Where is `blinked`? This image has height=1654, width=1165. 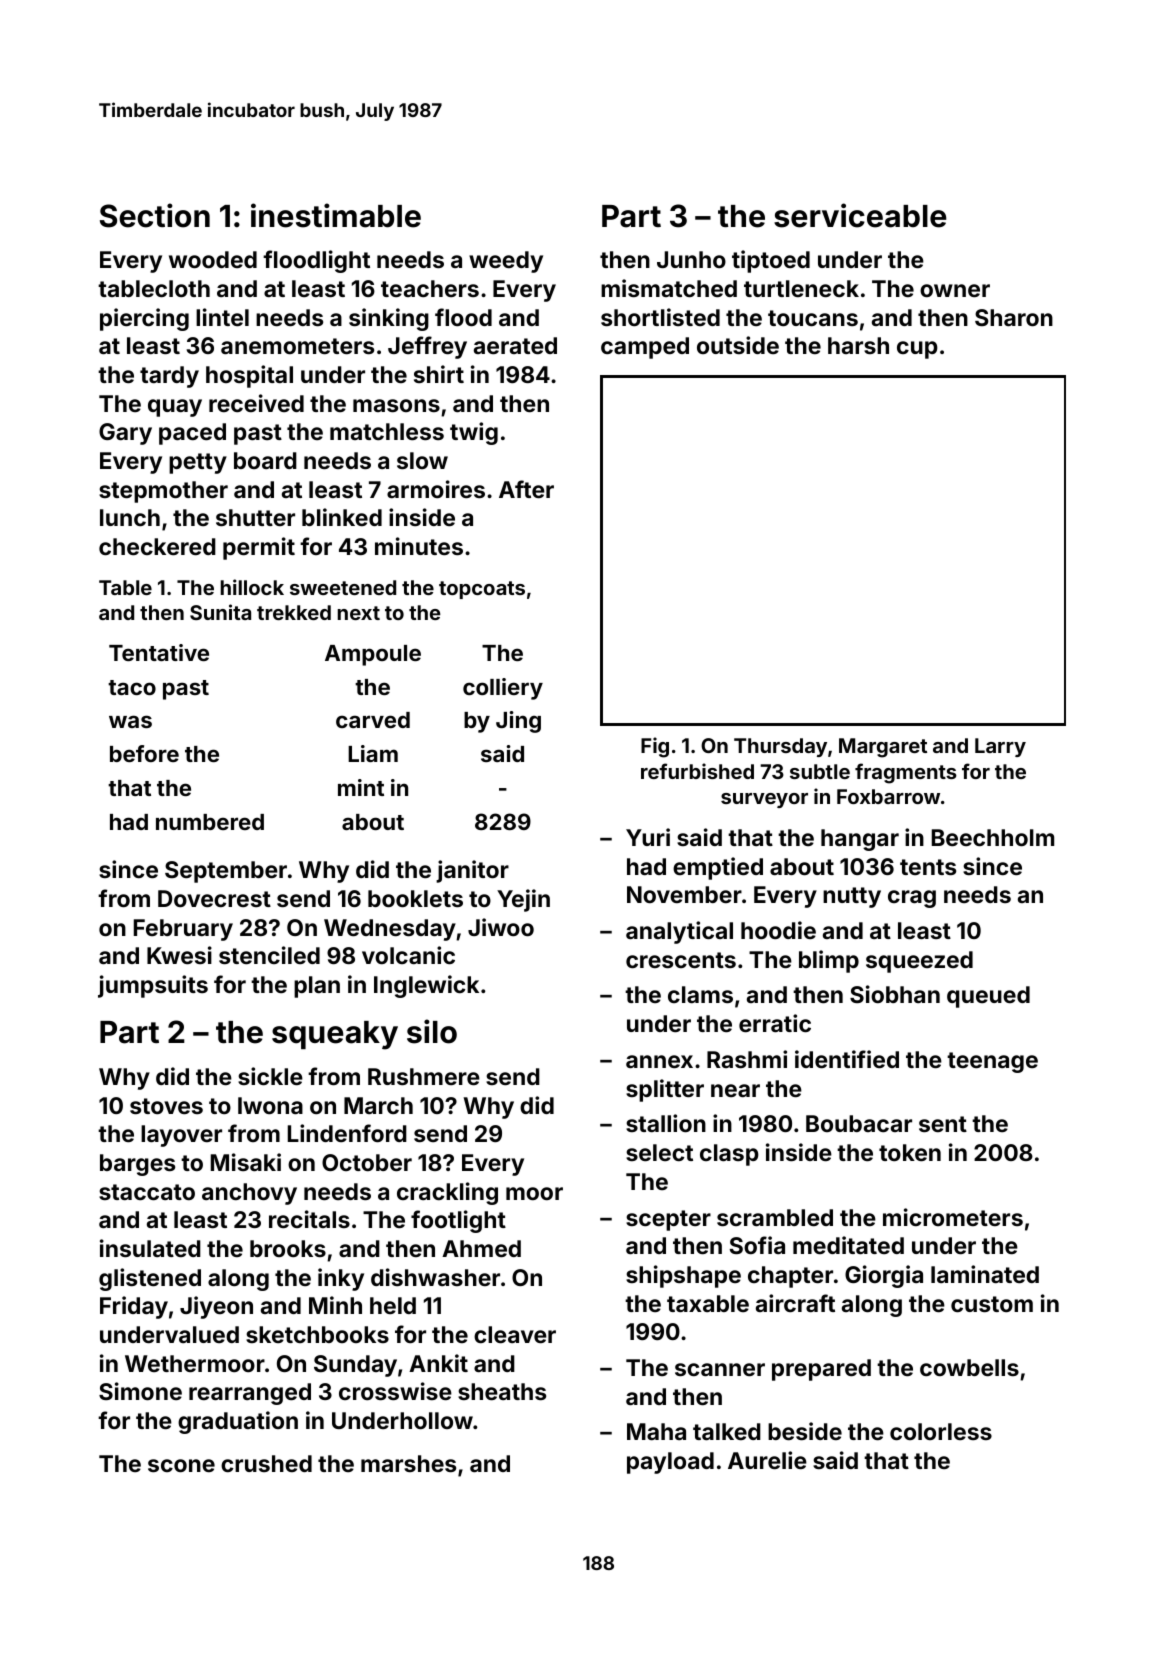 blinked is located at coordinates (342, 517).
